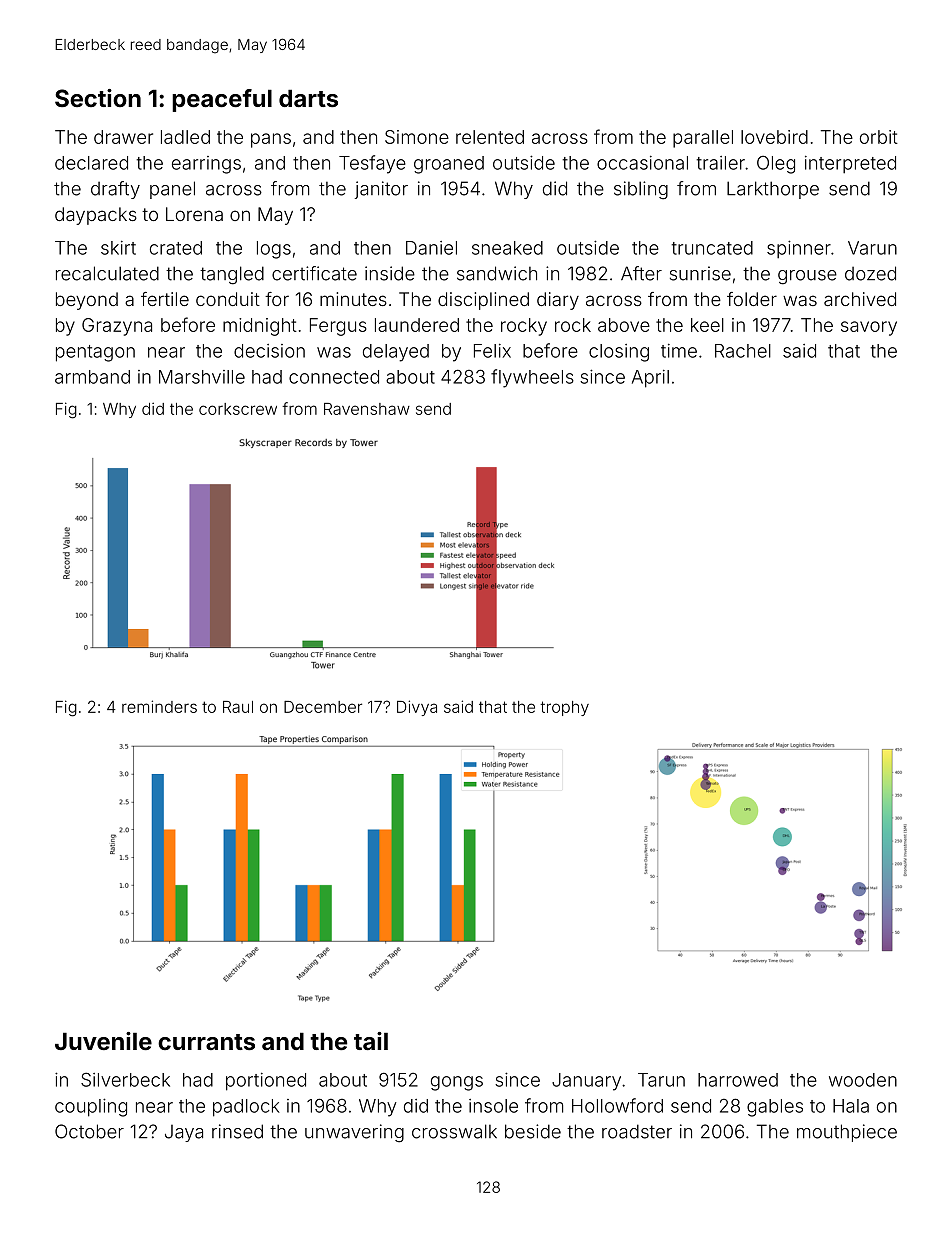 This screenshot has width=952, height=1233. What do you see at coordinates (773, 190) in the screenshot?
I see `Larkthorpe` at bounding box center [773, 190].
